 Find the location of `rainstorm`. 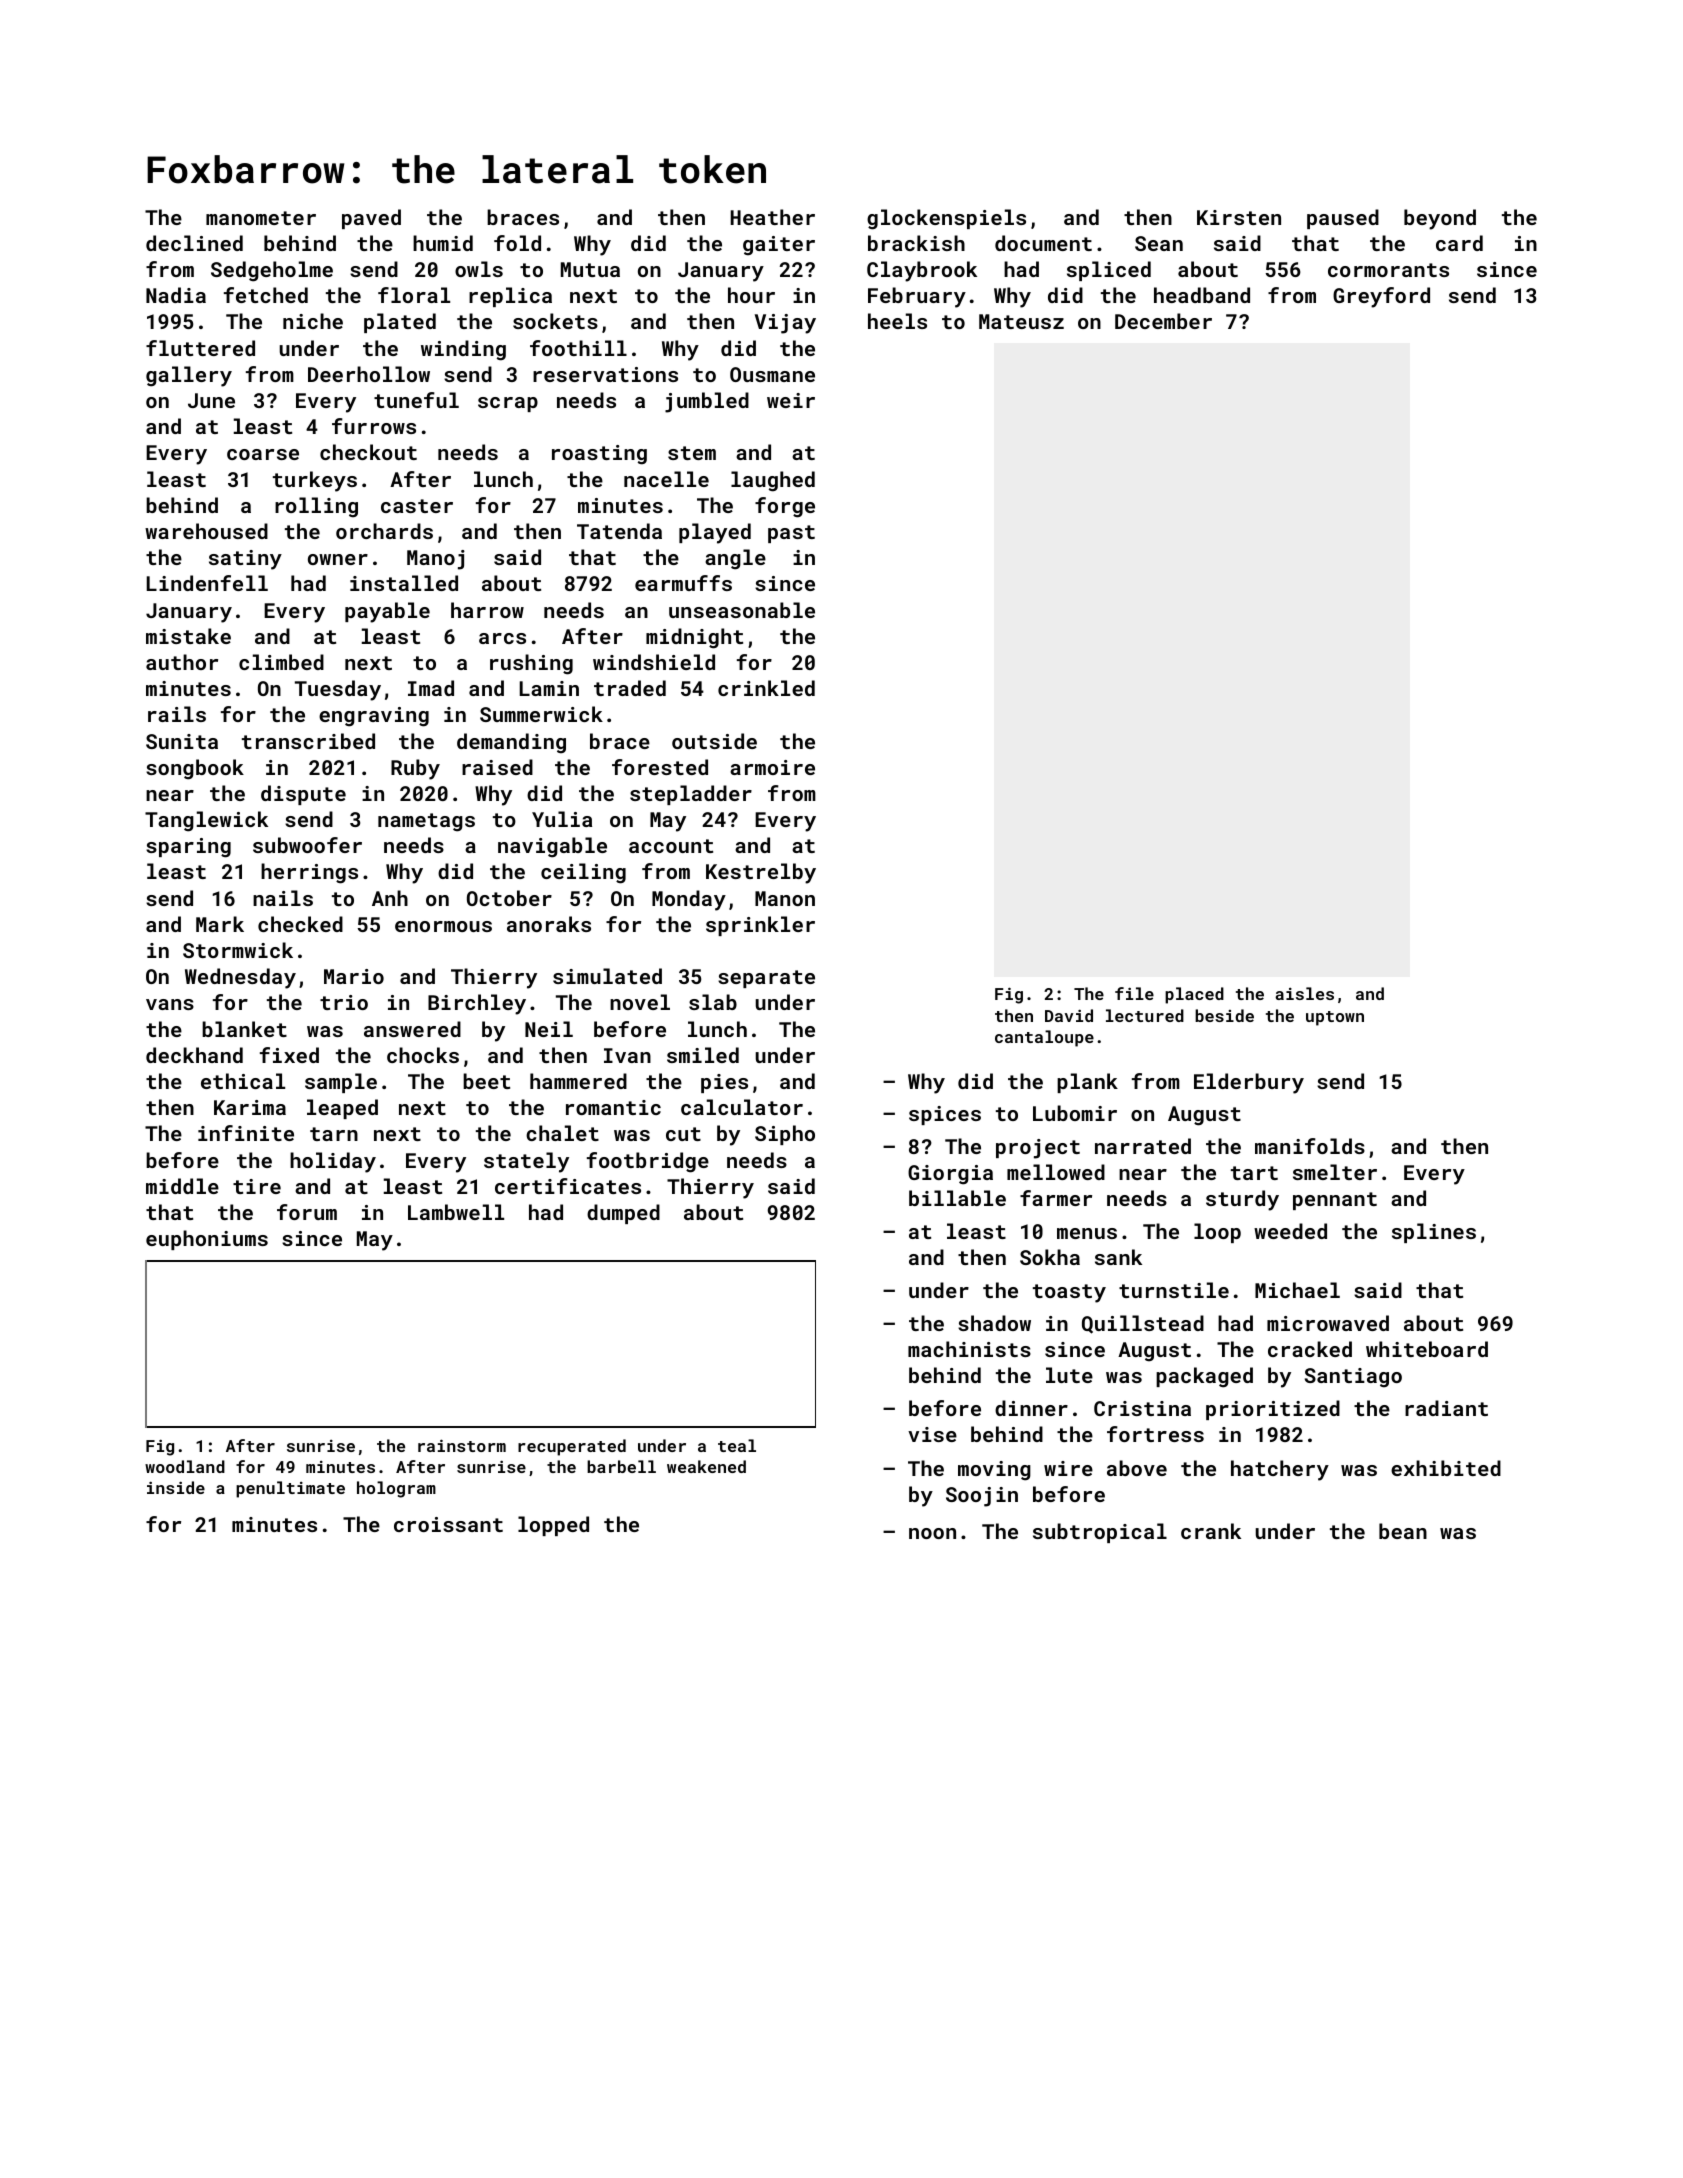

rainstorm is located at coordinates (462, 1445).
